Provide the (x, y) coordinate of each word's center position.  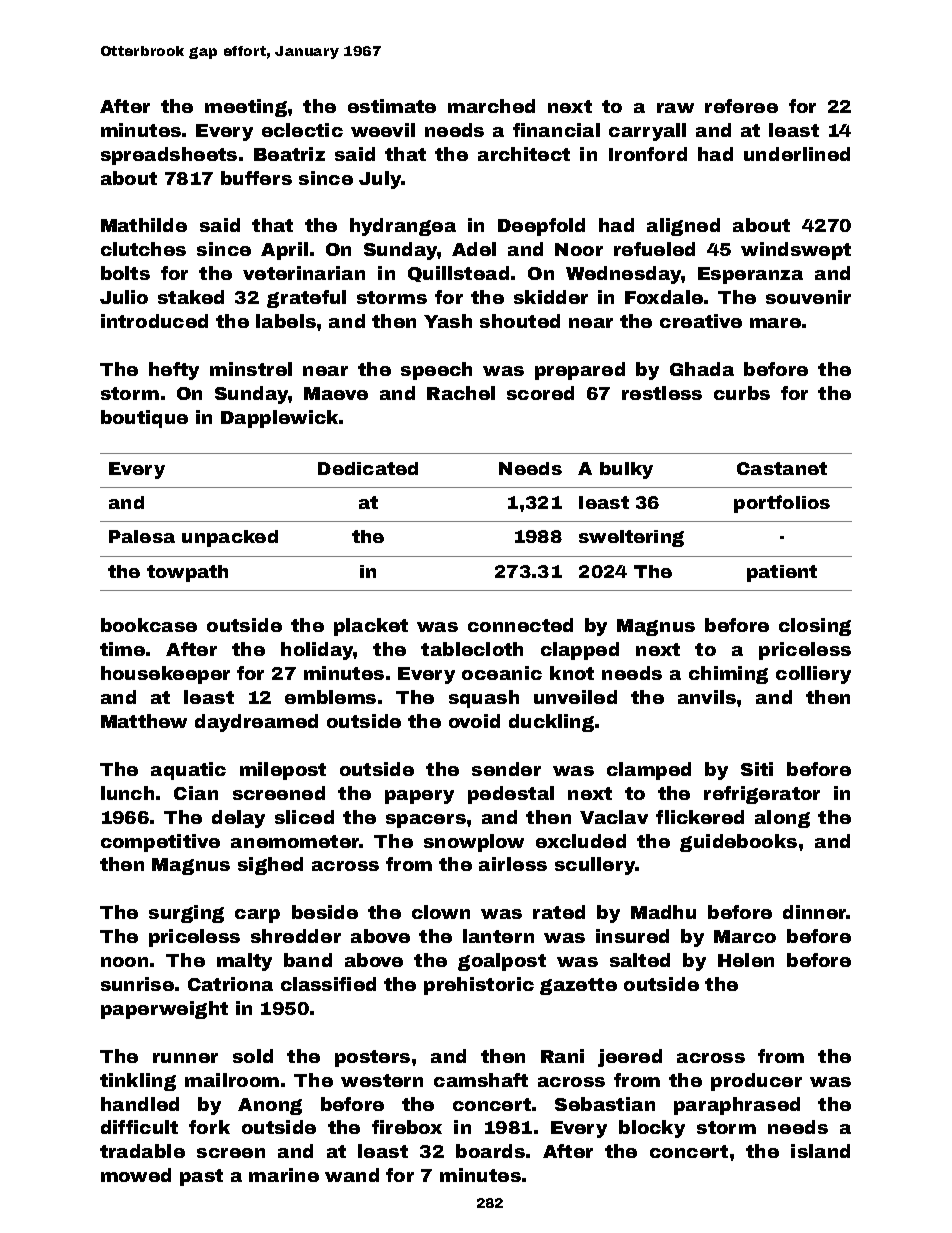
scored (540, 393)
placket (371, 627)
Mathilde (144, 225)
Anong (270, 1106)
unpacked (230, 538)
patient (782, 573)
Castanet (782, 468)
